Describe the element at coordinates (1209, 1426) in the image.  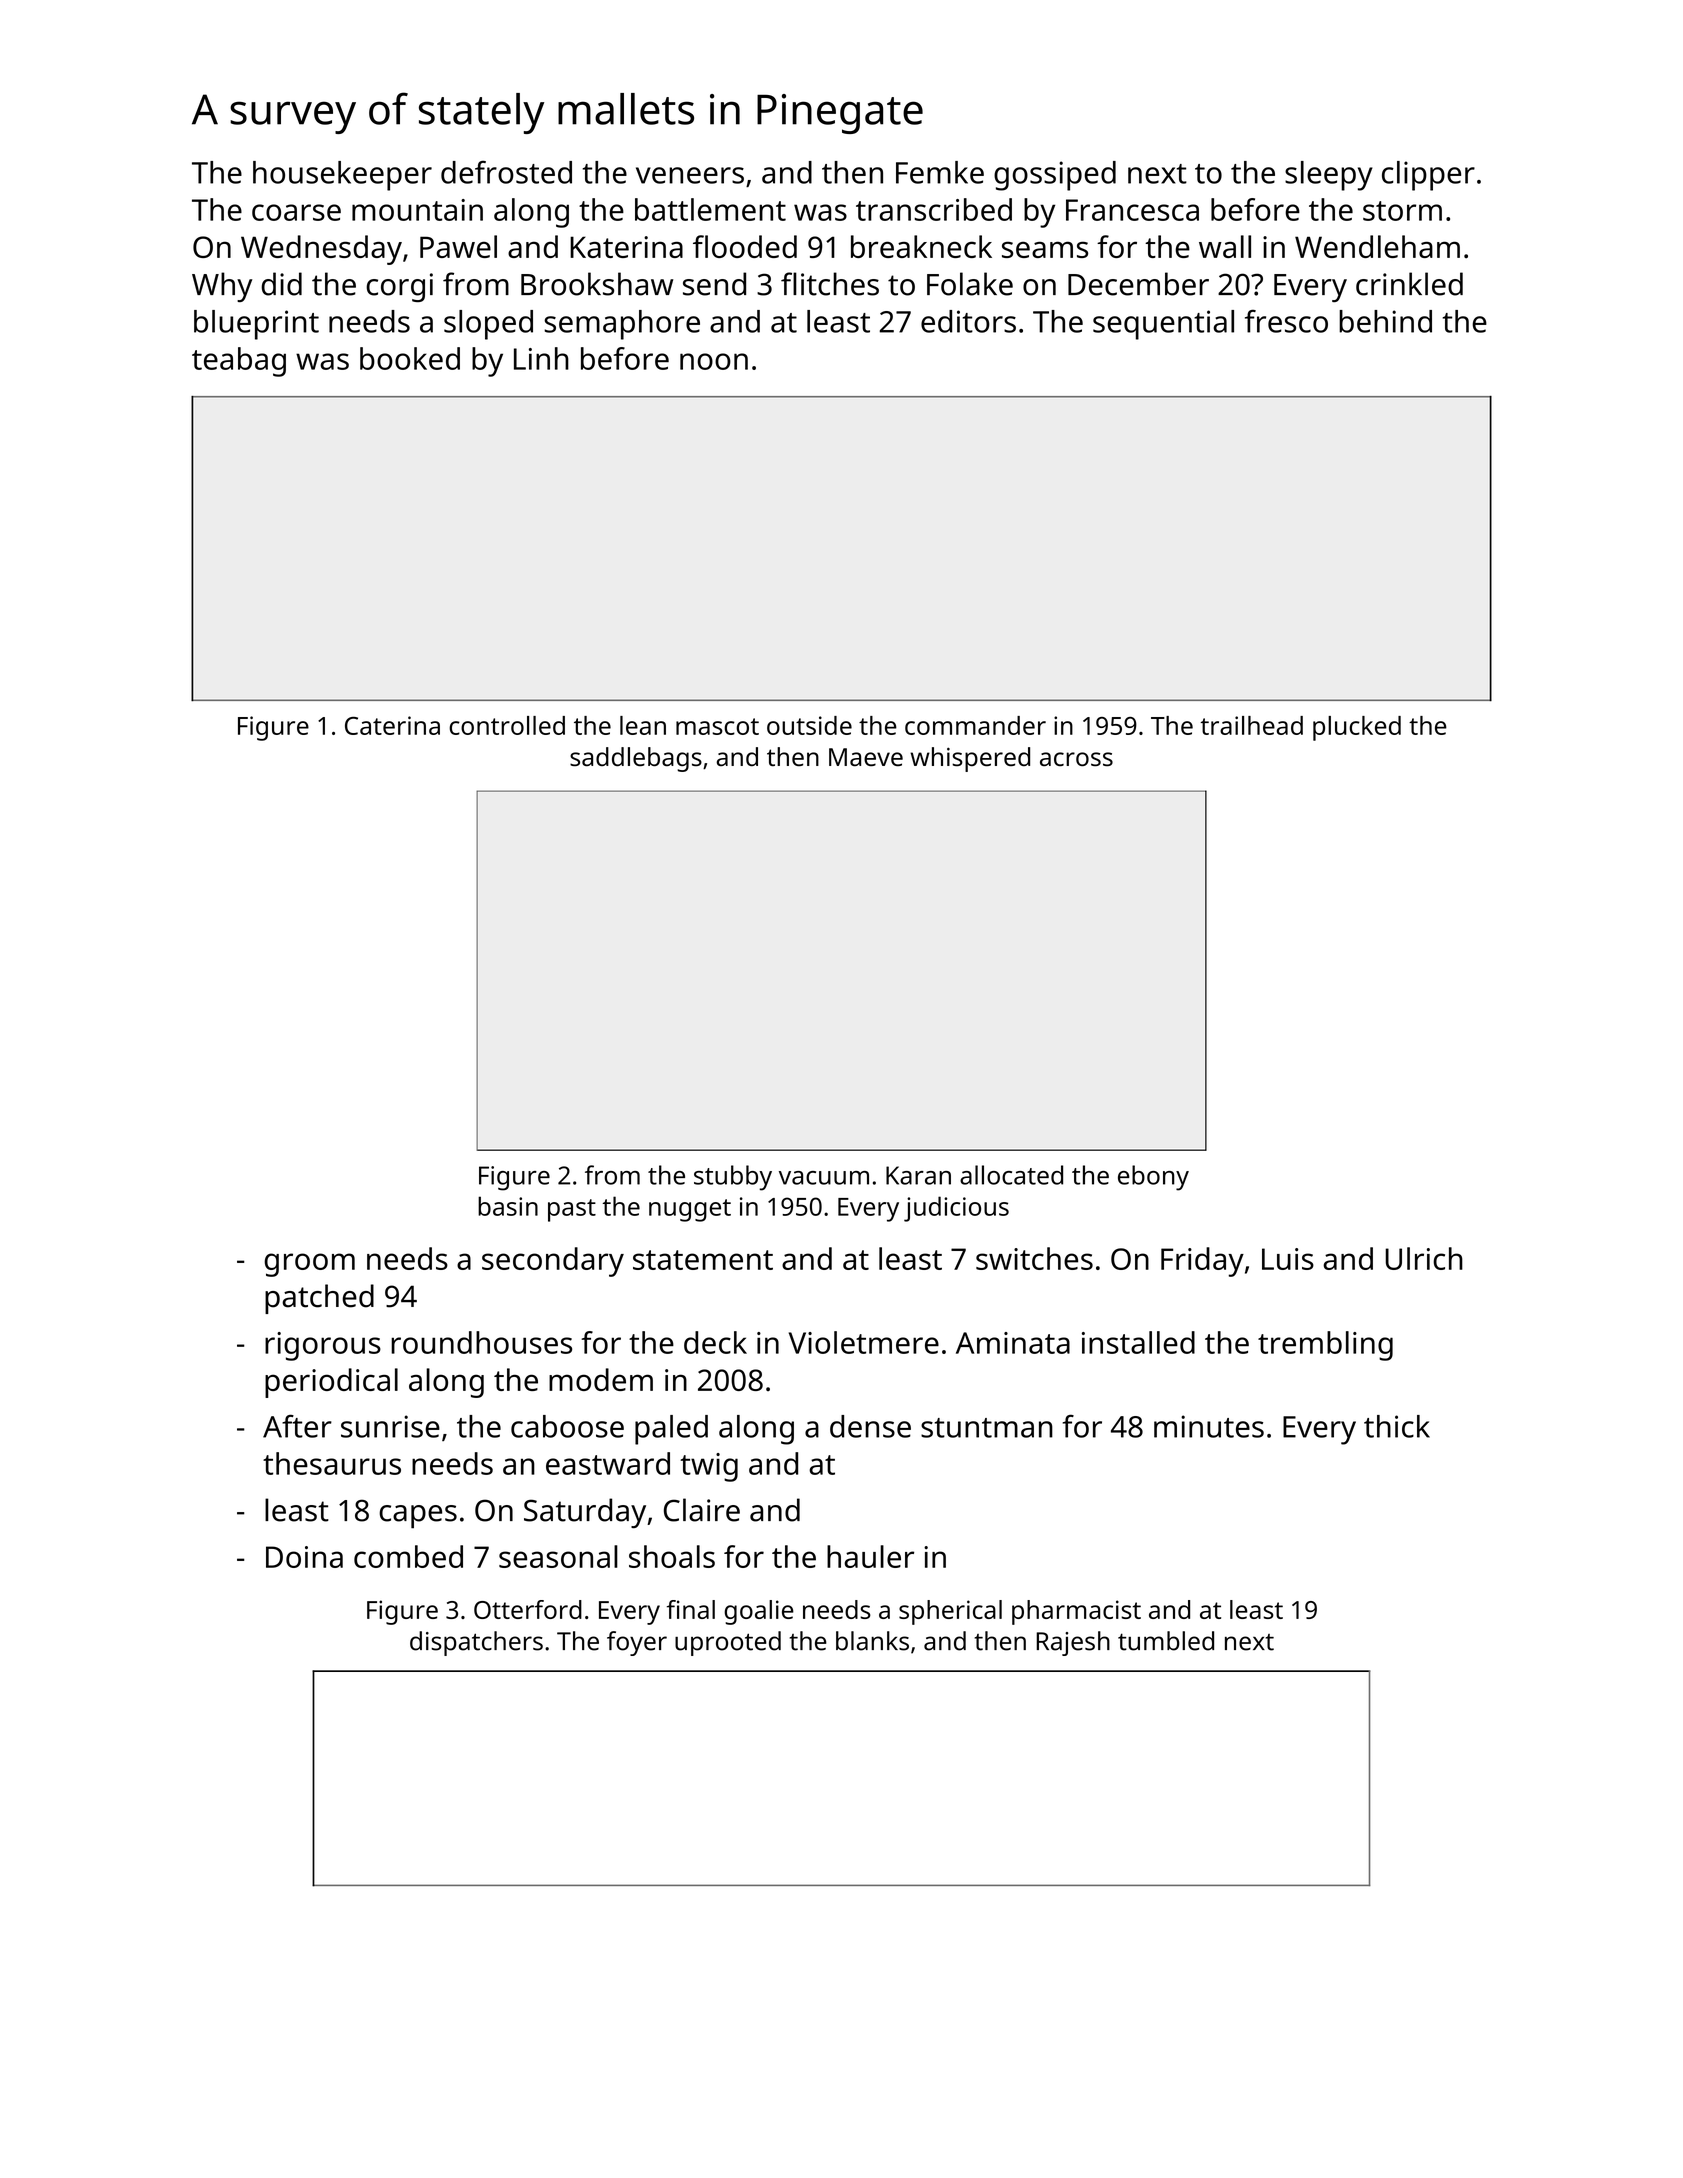
I see `minutes` at that location.
